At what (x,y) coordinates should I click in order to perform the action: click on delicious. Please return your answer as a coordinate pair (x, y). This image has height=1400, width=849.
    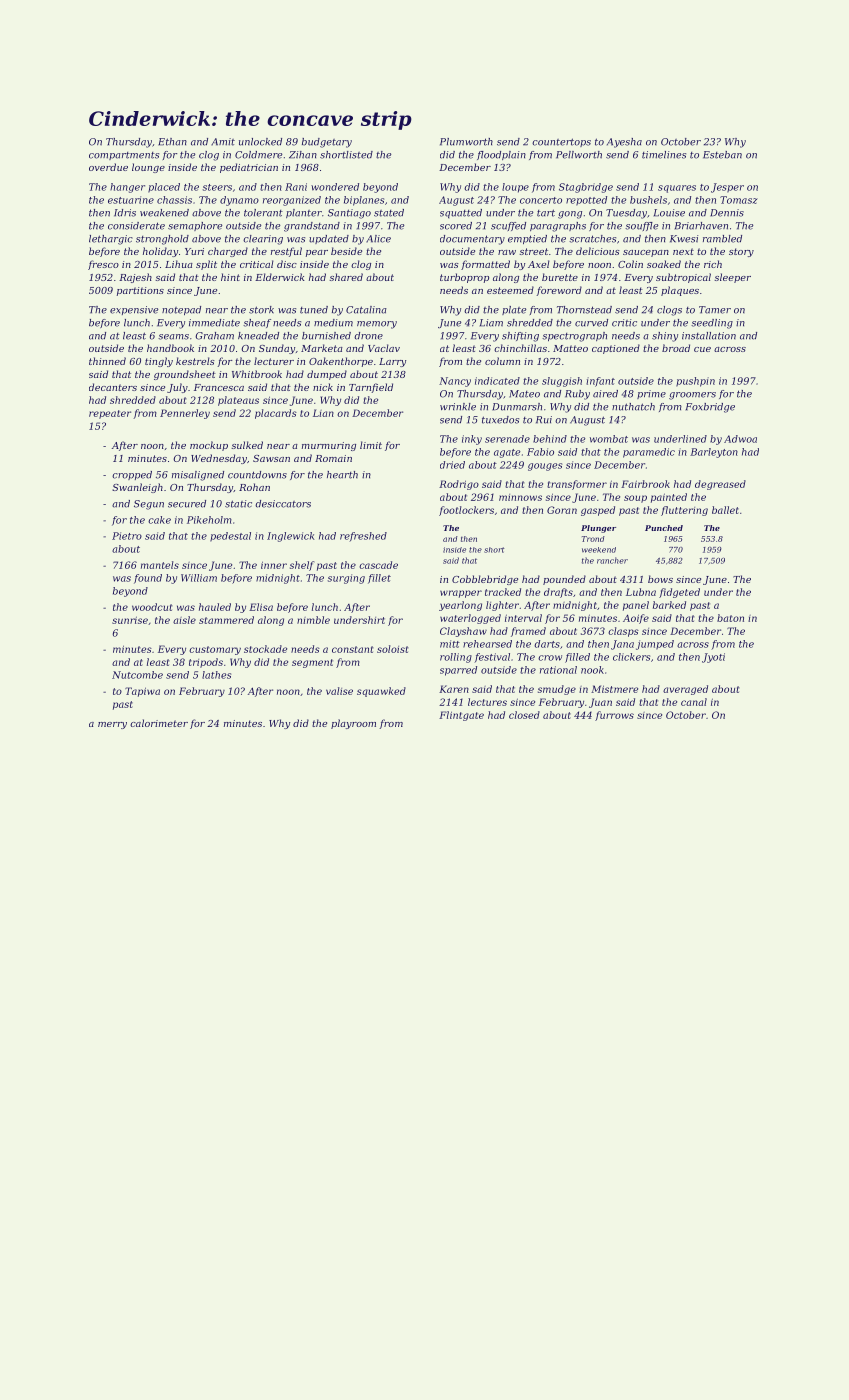
    Looking at the image, I should click on (598, 251).
